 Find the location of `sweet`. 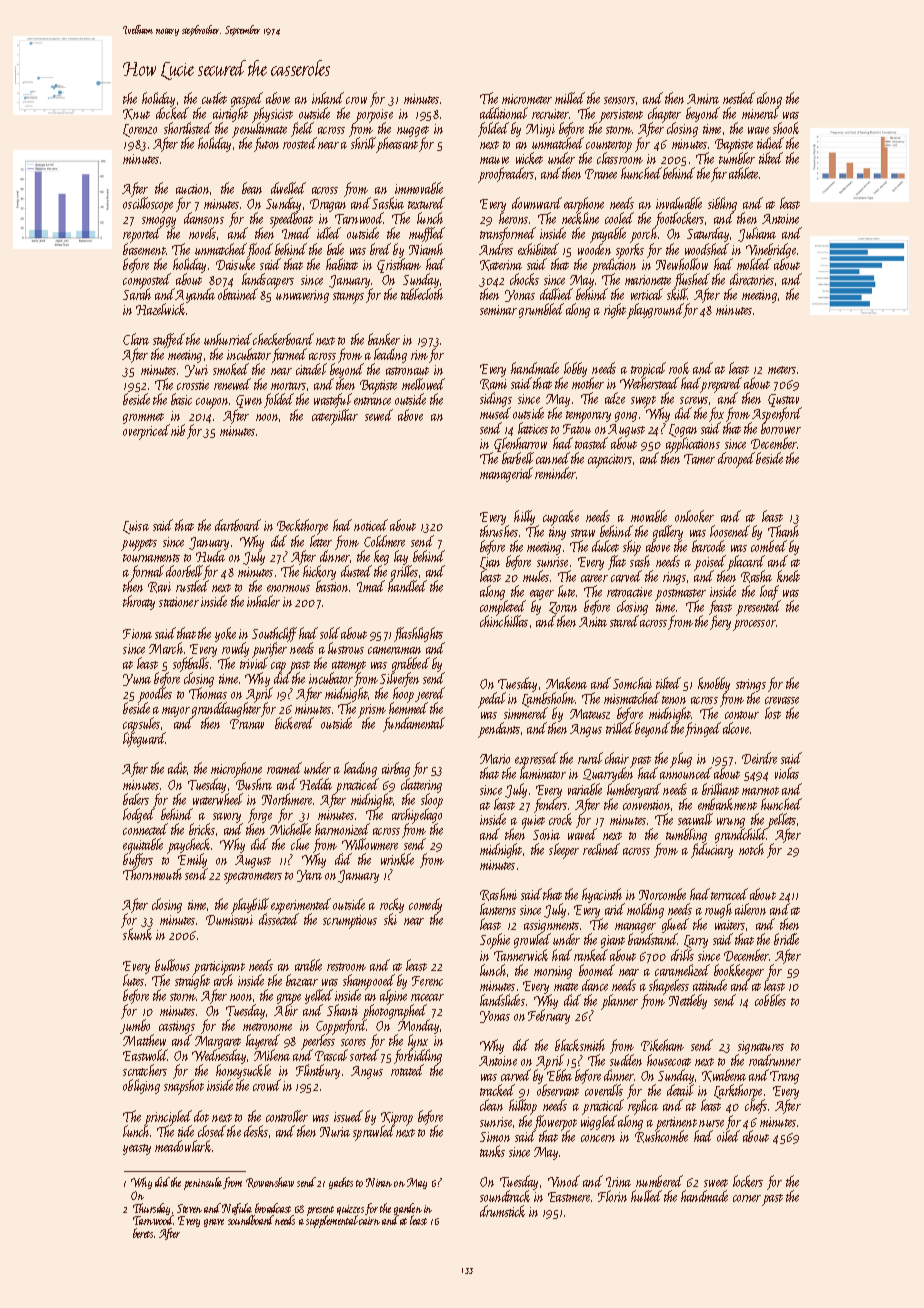

sweet is located at coordinates (716, 1183).
